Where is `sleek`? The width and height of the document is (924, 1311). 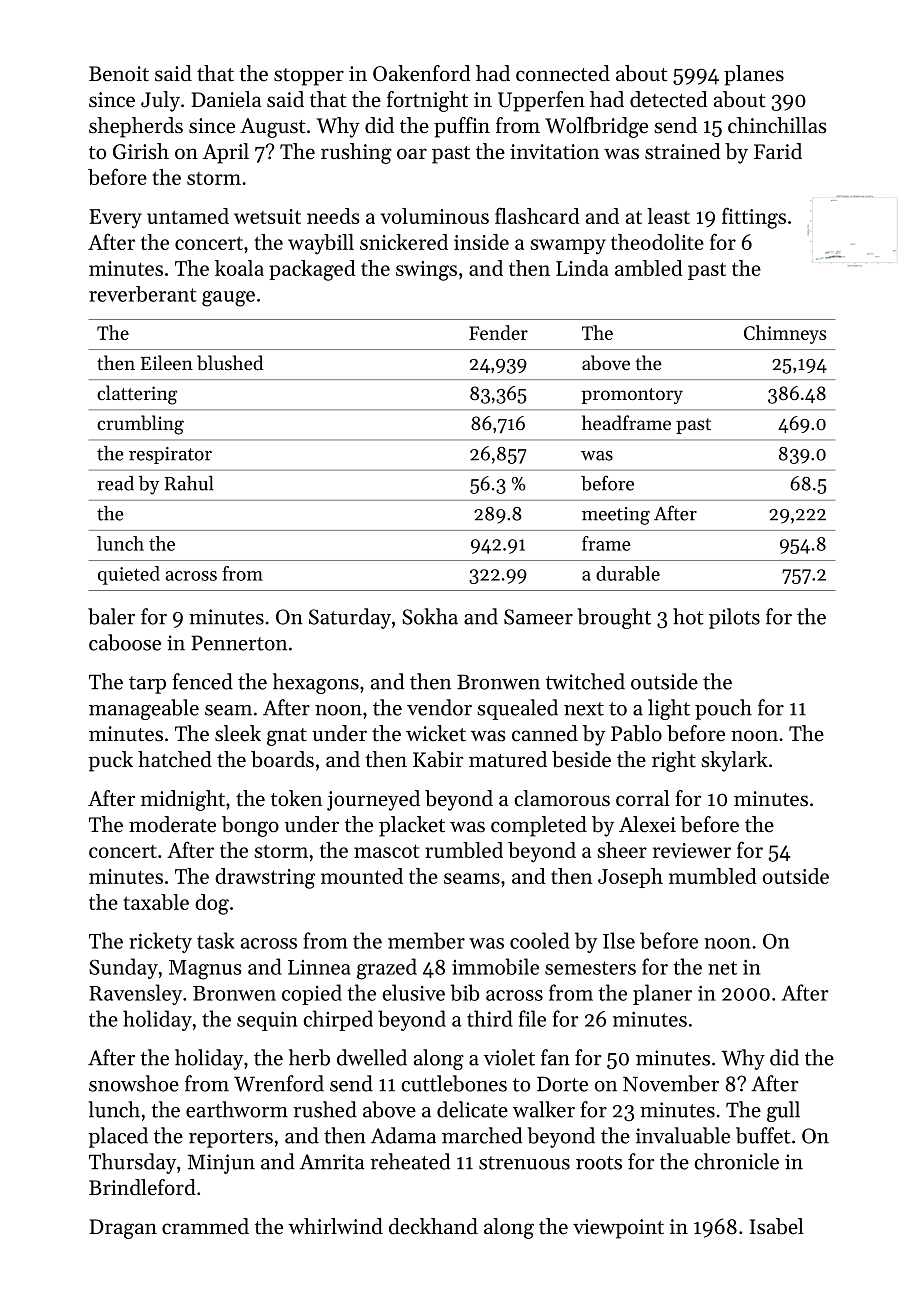
sleek is located at coordinates (238, 733).
